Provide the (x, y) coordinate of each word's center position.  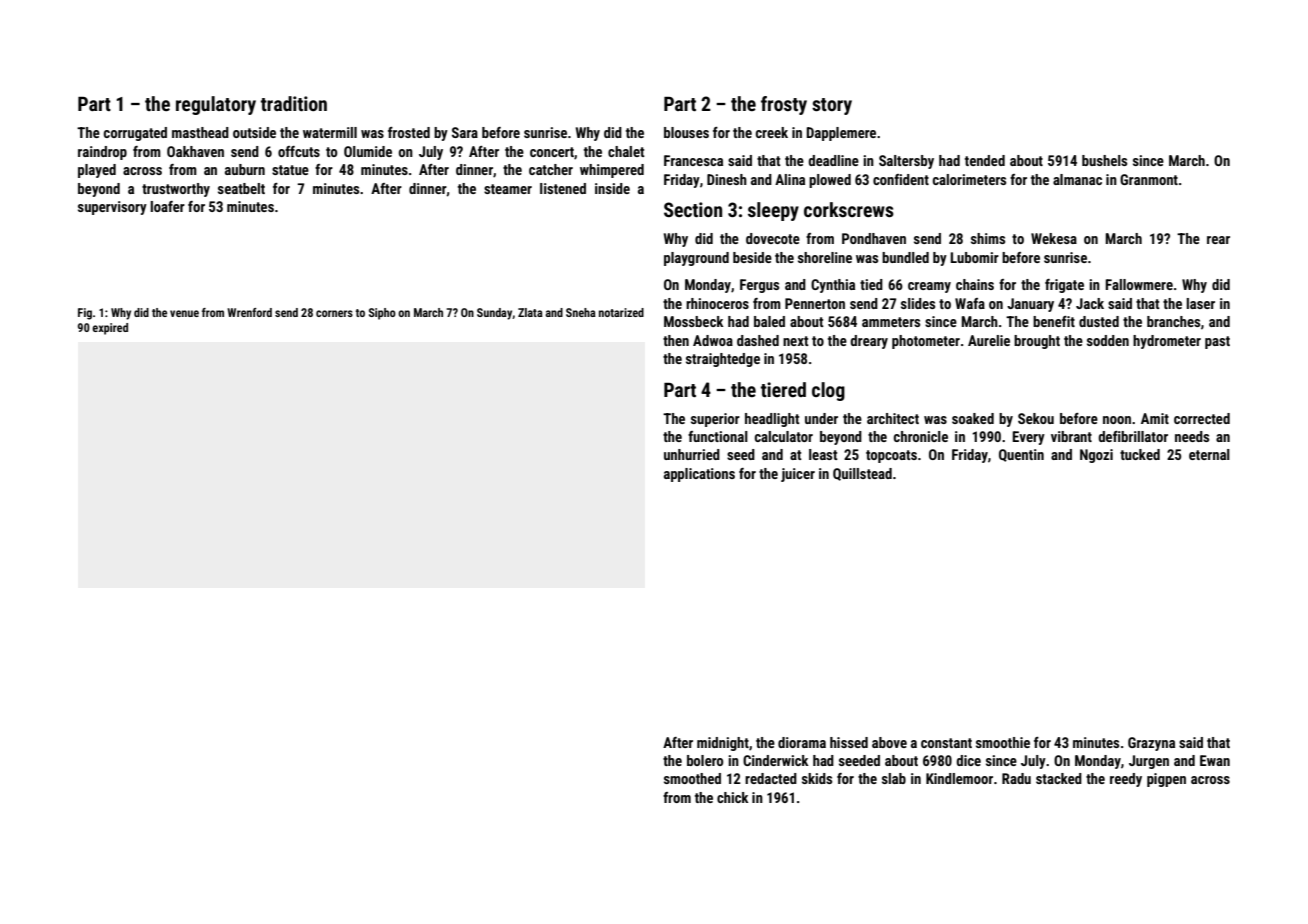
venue (184, 313)
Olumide (368, 151)
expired (110, 329)
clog (828, 391)
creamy (929, 287)
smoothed (692, 778)
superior (715, 420)
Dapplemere (841, 134)
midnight (723, 744)
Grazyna (1151, 744)
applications (699, 475)
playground (696, 259)
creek (772, 132)
